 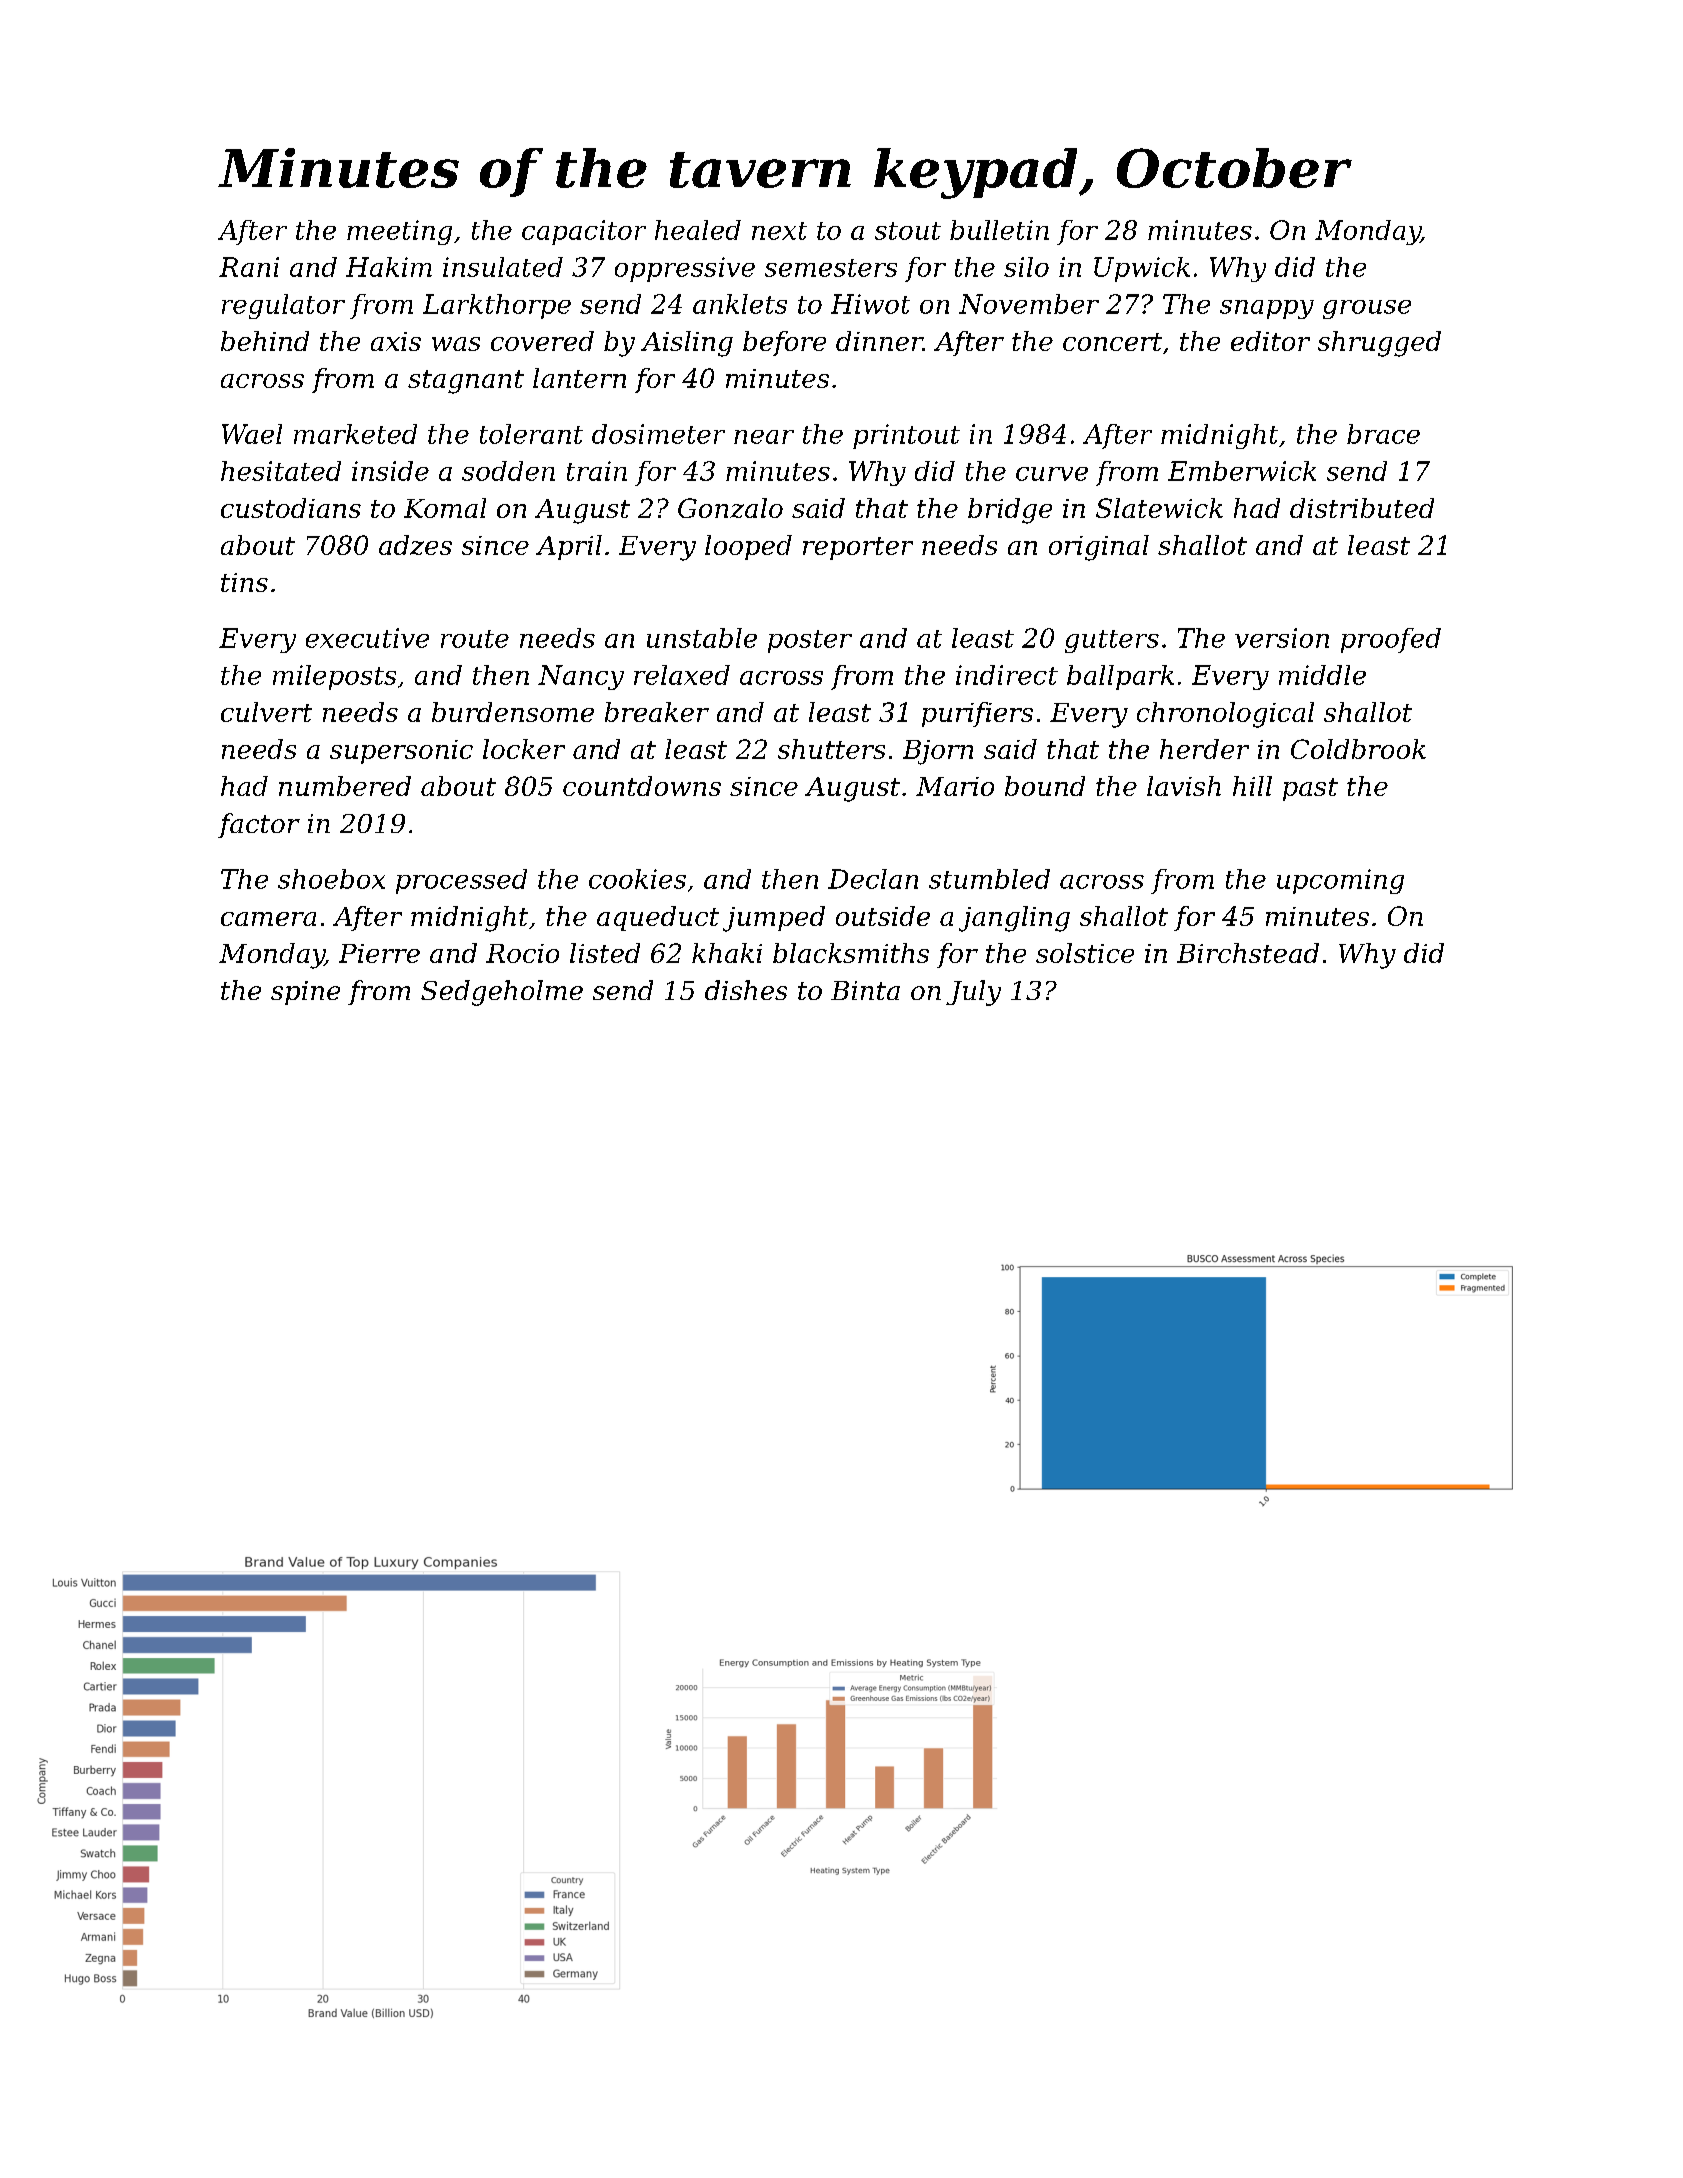 What do you see at coordinates (291, 508) in the screenshot?
I see `custodians` at bounding box center [291, 508].
